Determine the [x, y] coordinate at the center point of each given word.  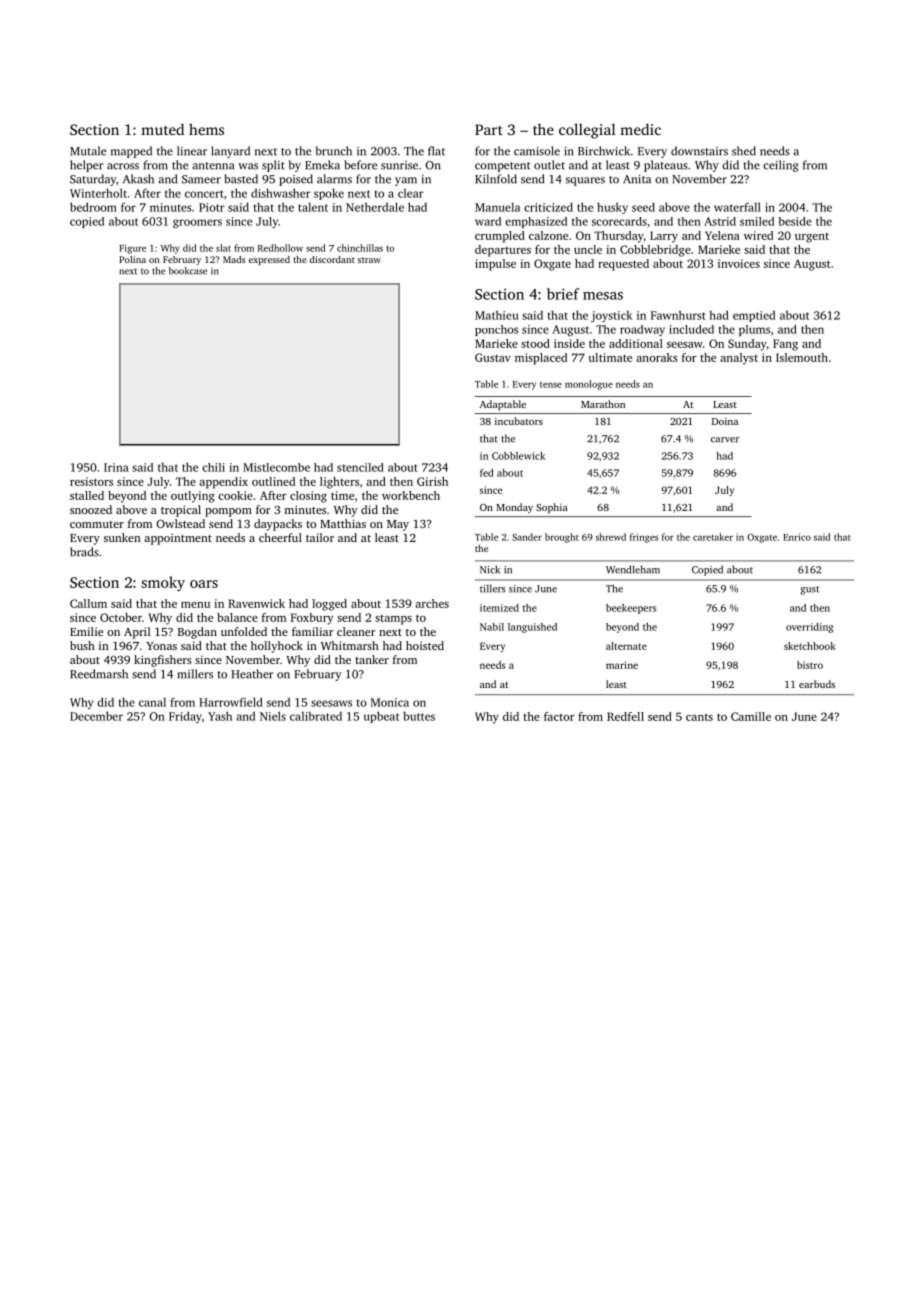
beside [795, 221]
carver [725, 440]
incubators [519, 421]
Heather [252, 674]
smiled [757, 221]
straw [369, 260]
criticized [548, 207]
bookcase [188, 271]
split [273, 166]
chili [213, 467]
